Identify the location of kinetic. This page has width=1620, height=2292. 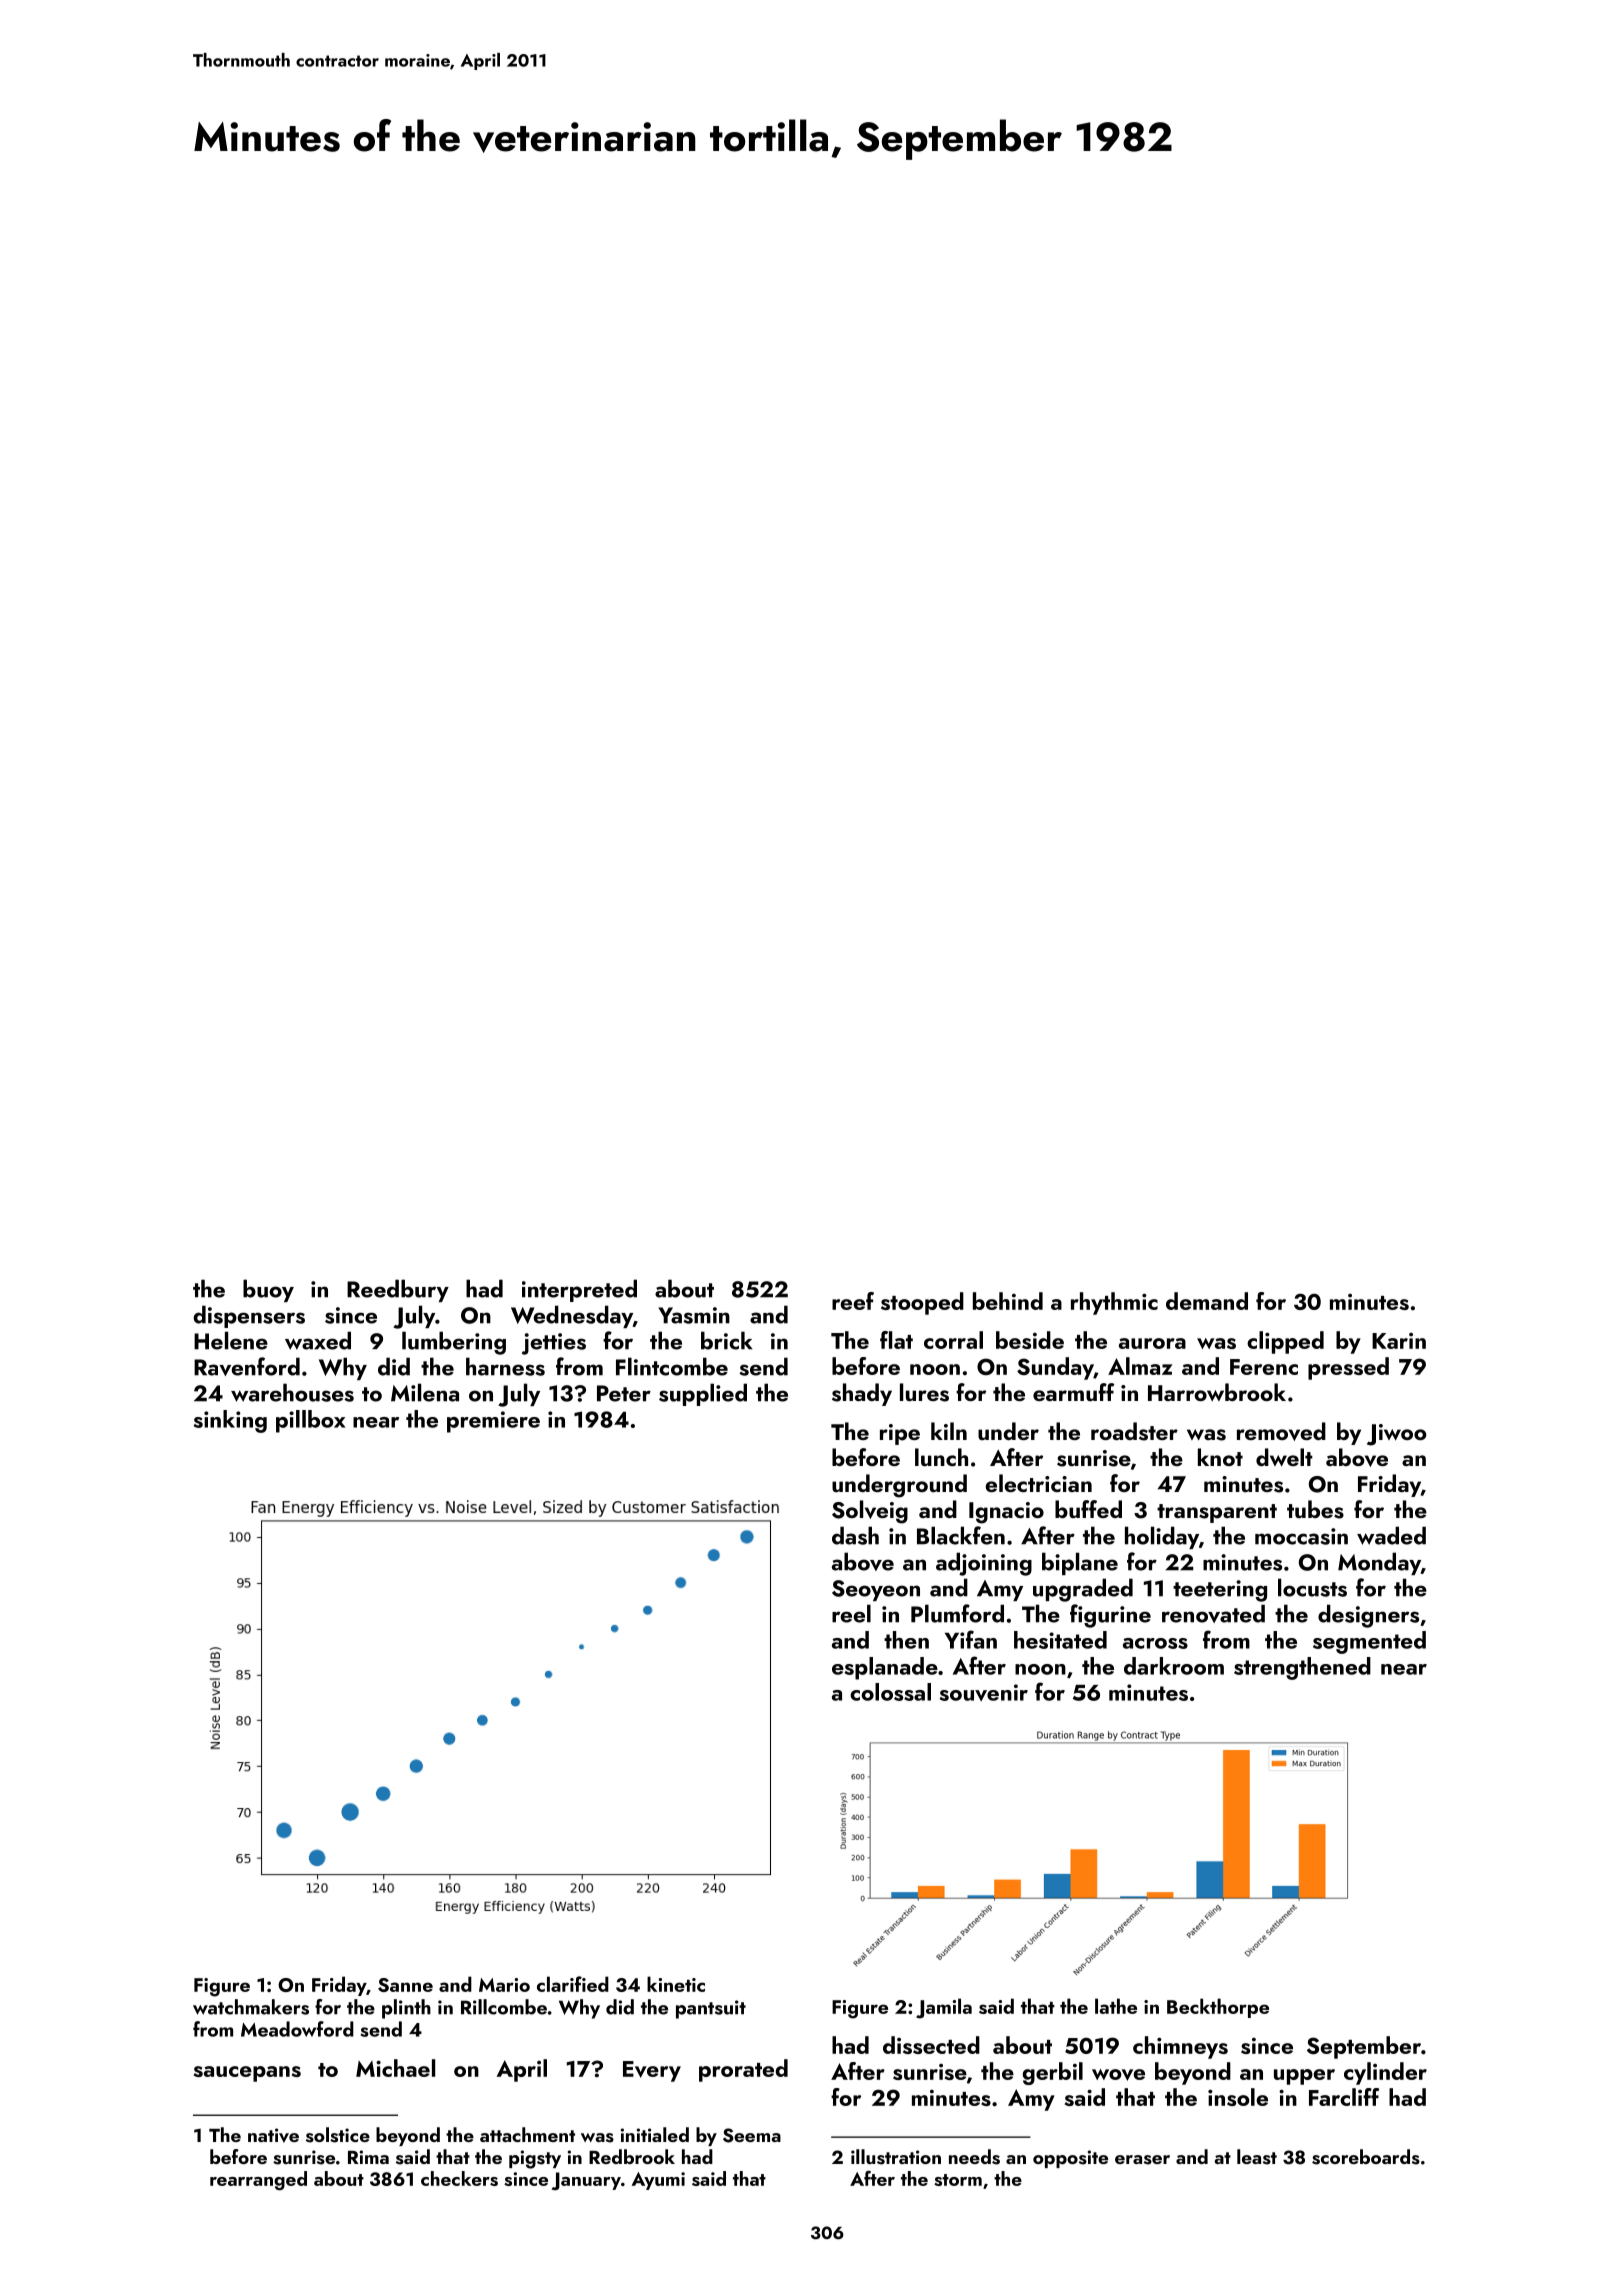
(676, 1984).
